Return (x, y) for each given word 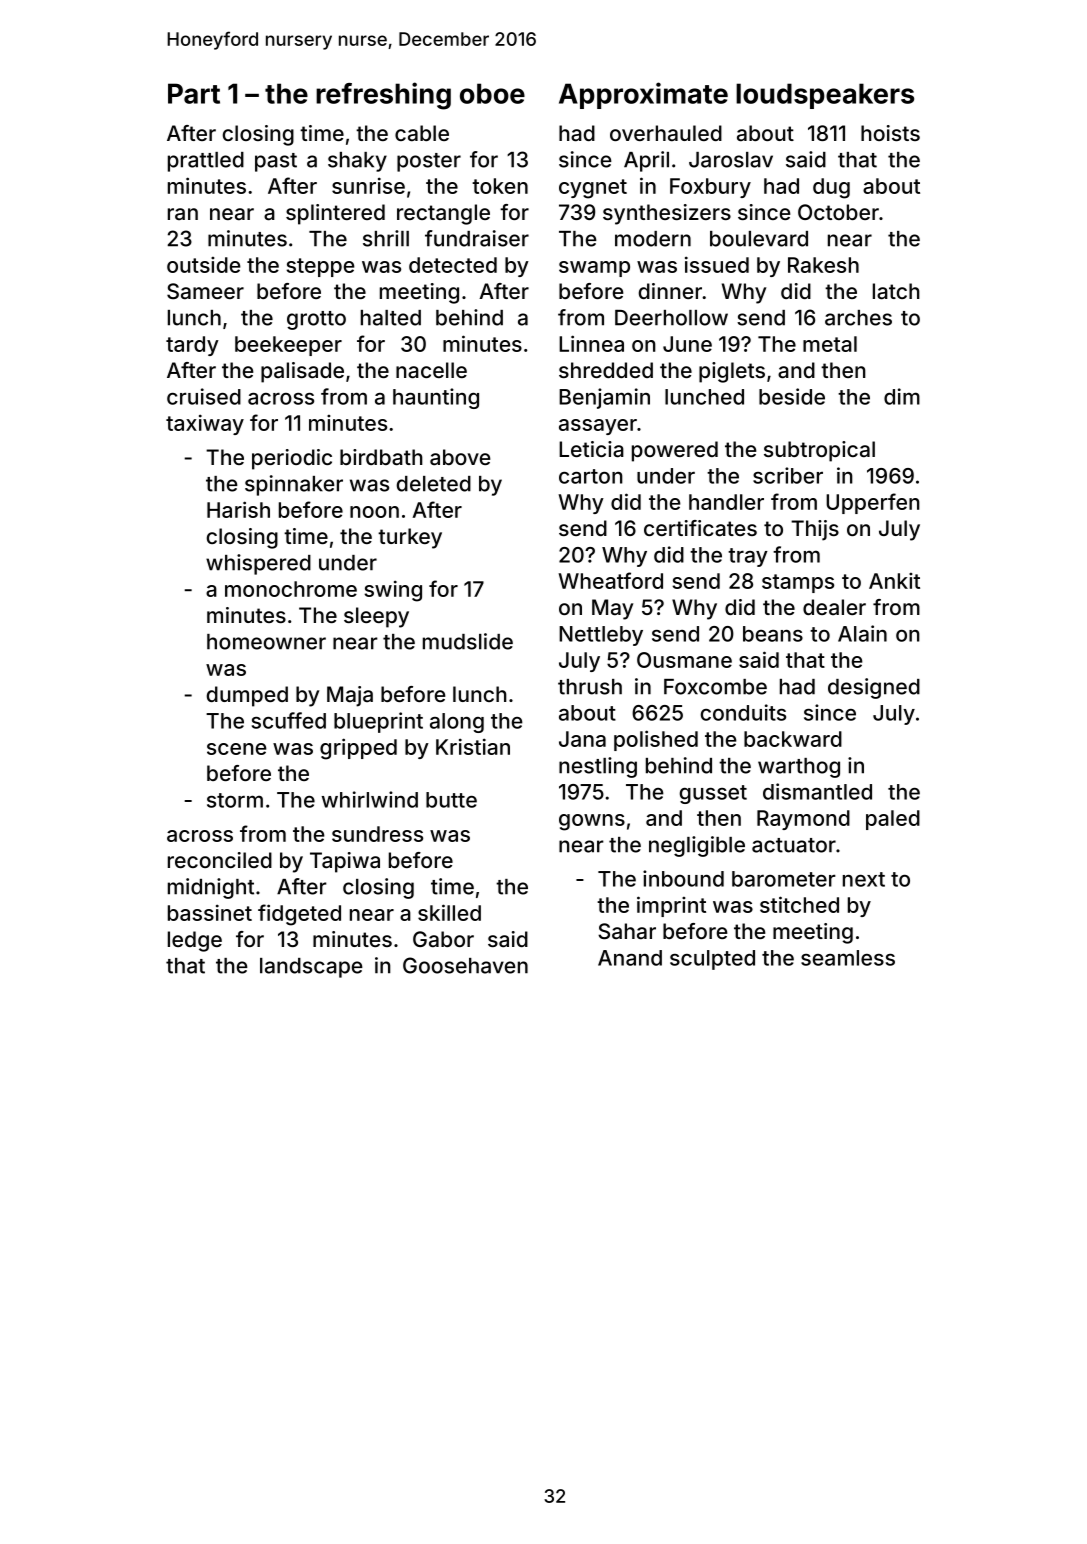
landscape (311, 968)
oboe (492, 93)
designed (874, 688)
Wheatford (610, 580)
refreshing (383, 96)
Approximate (643, 95)
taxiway (205, 424)
